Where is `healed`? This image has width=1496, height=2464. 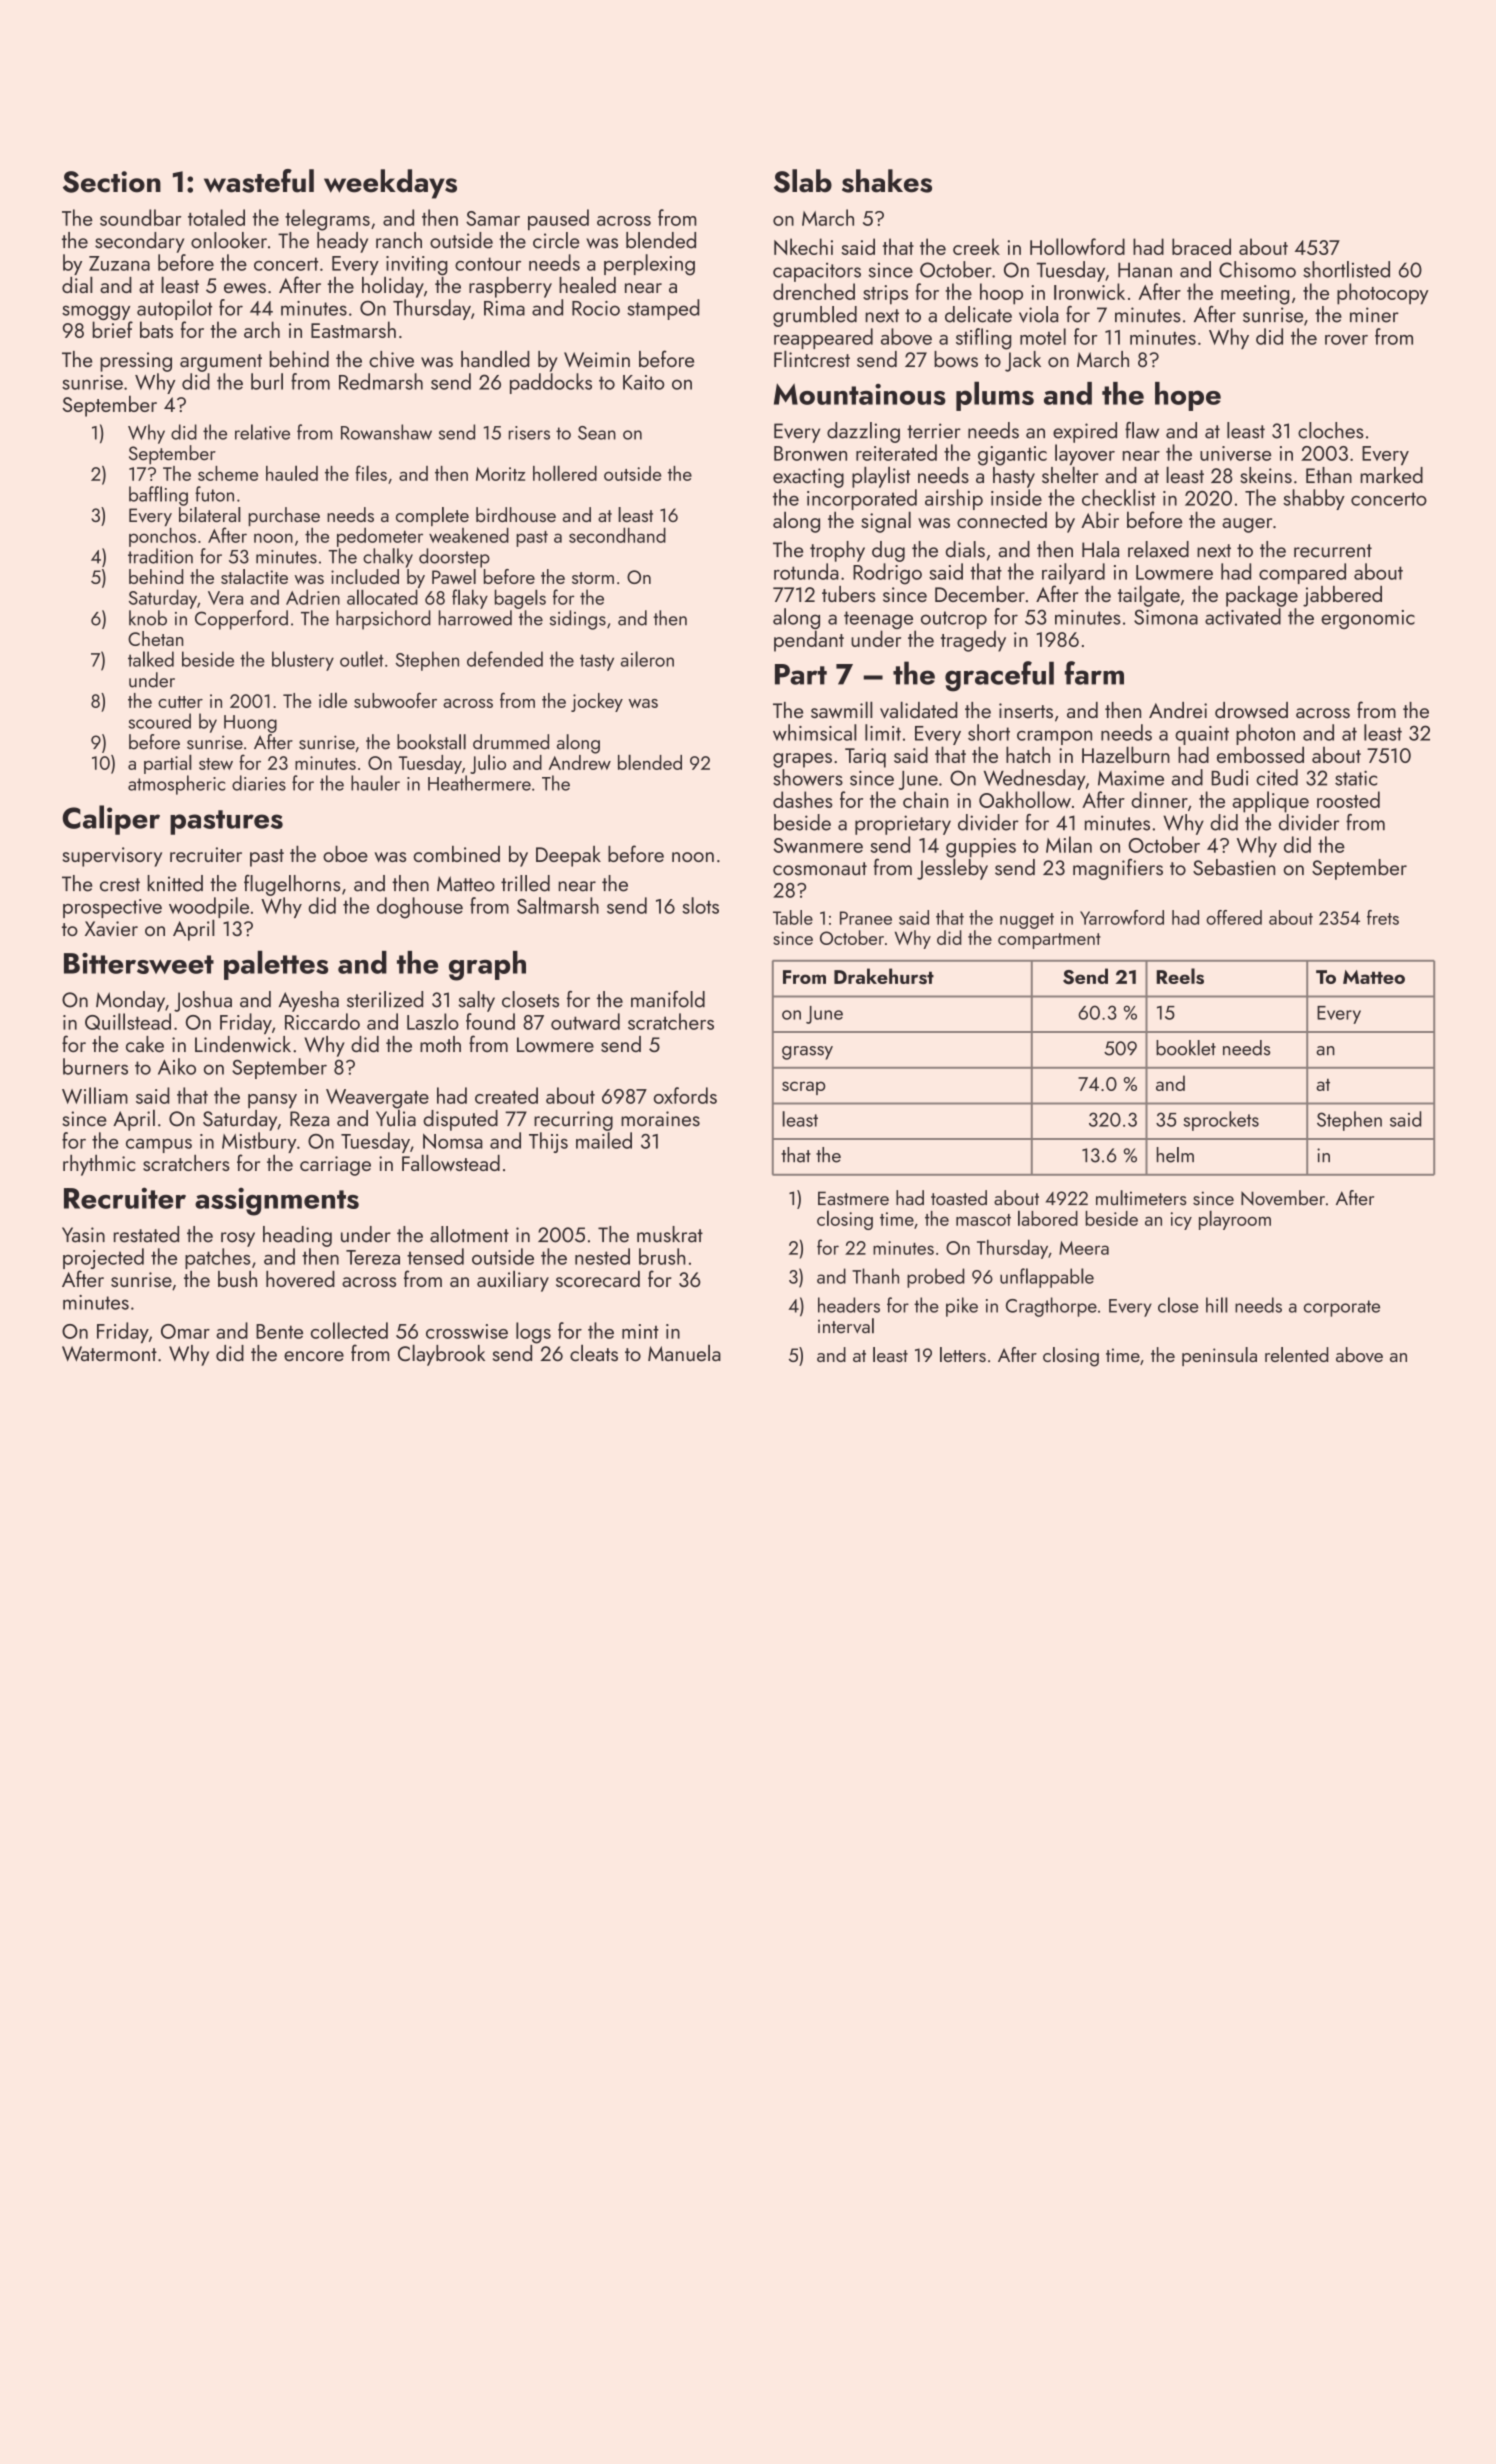 healed is located at coordinates (587, 284).
